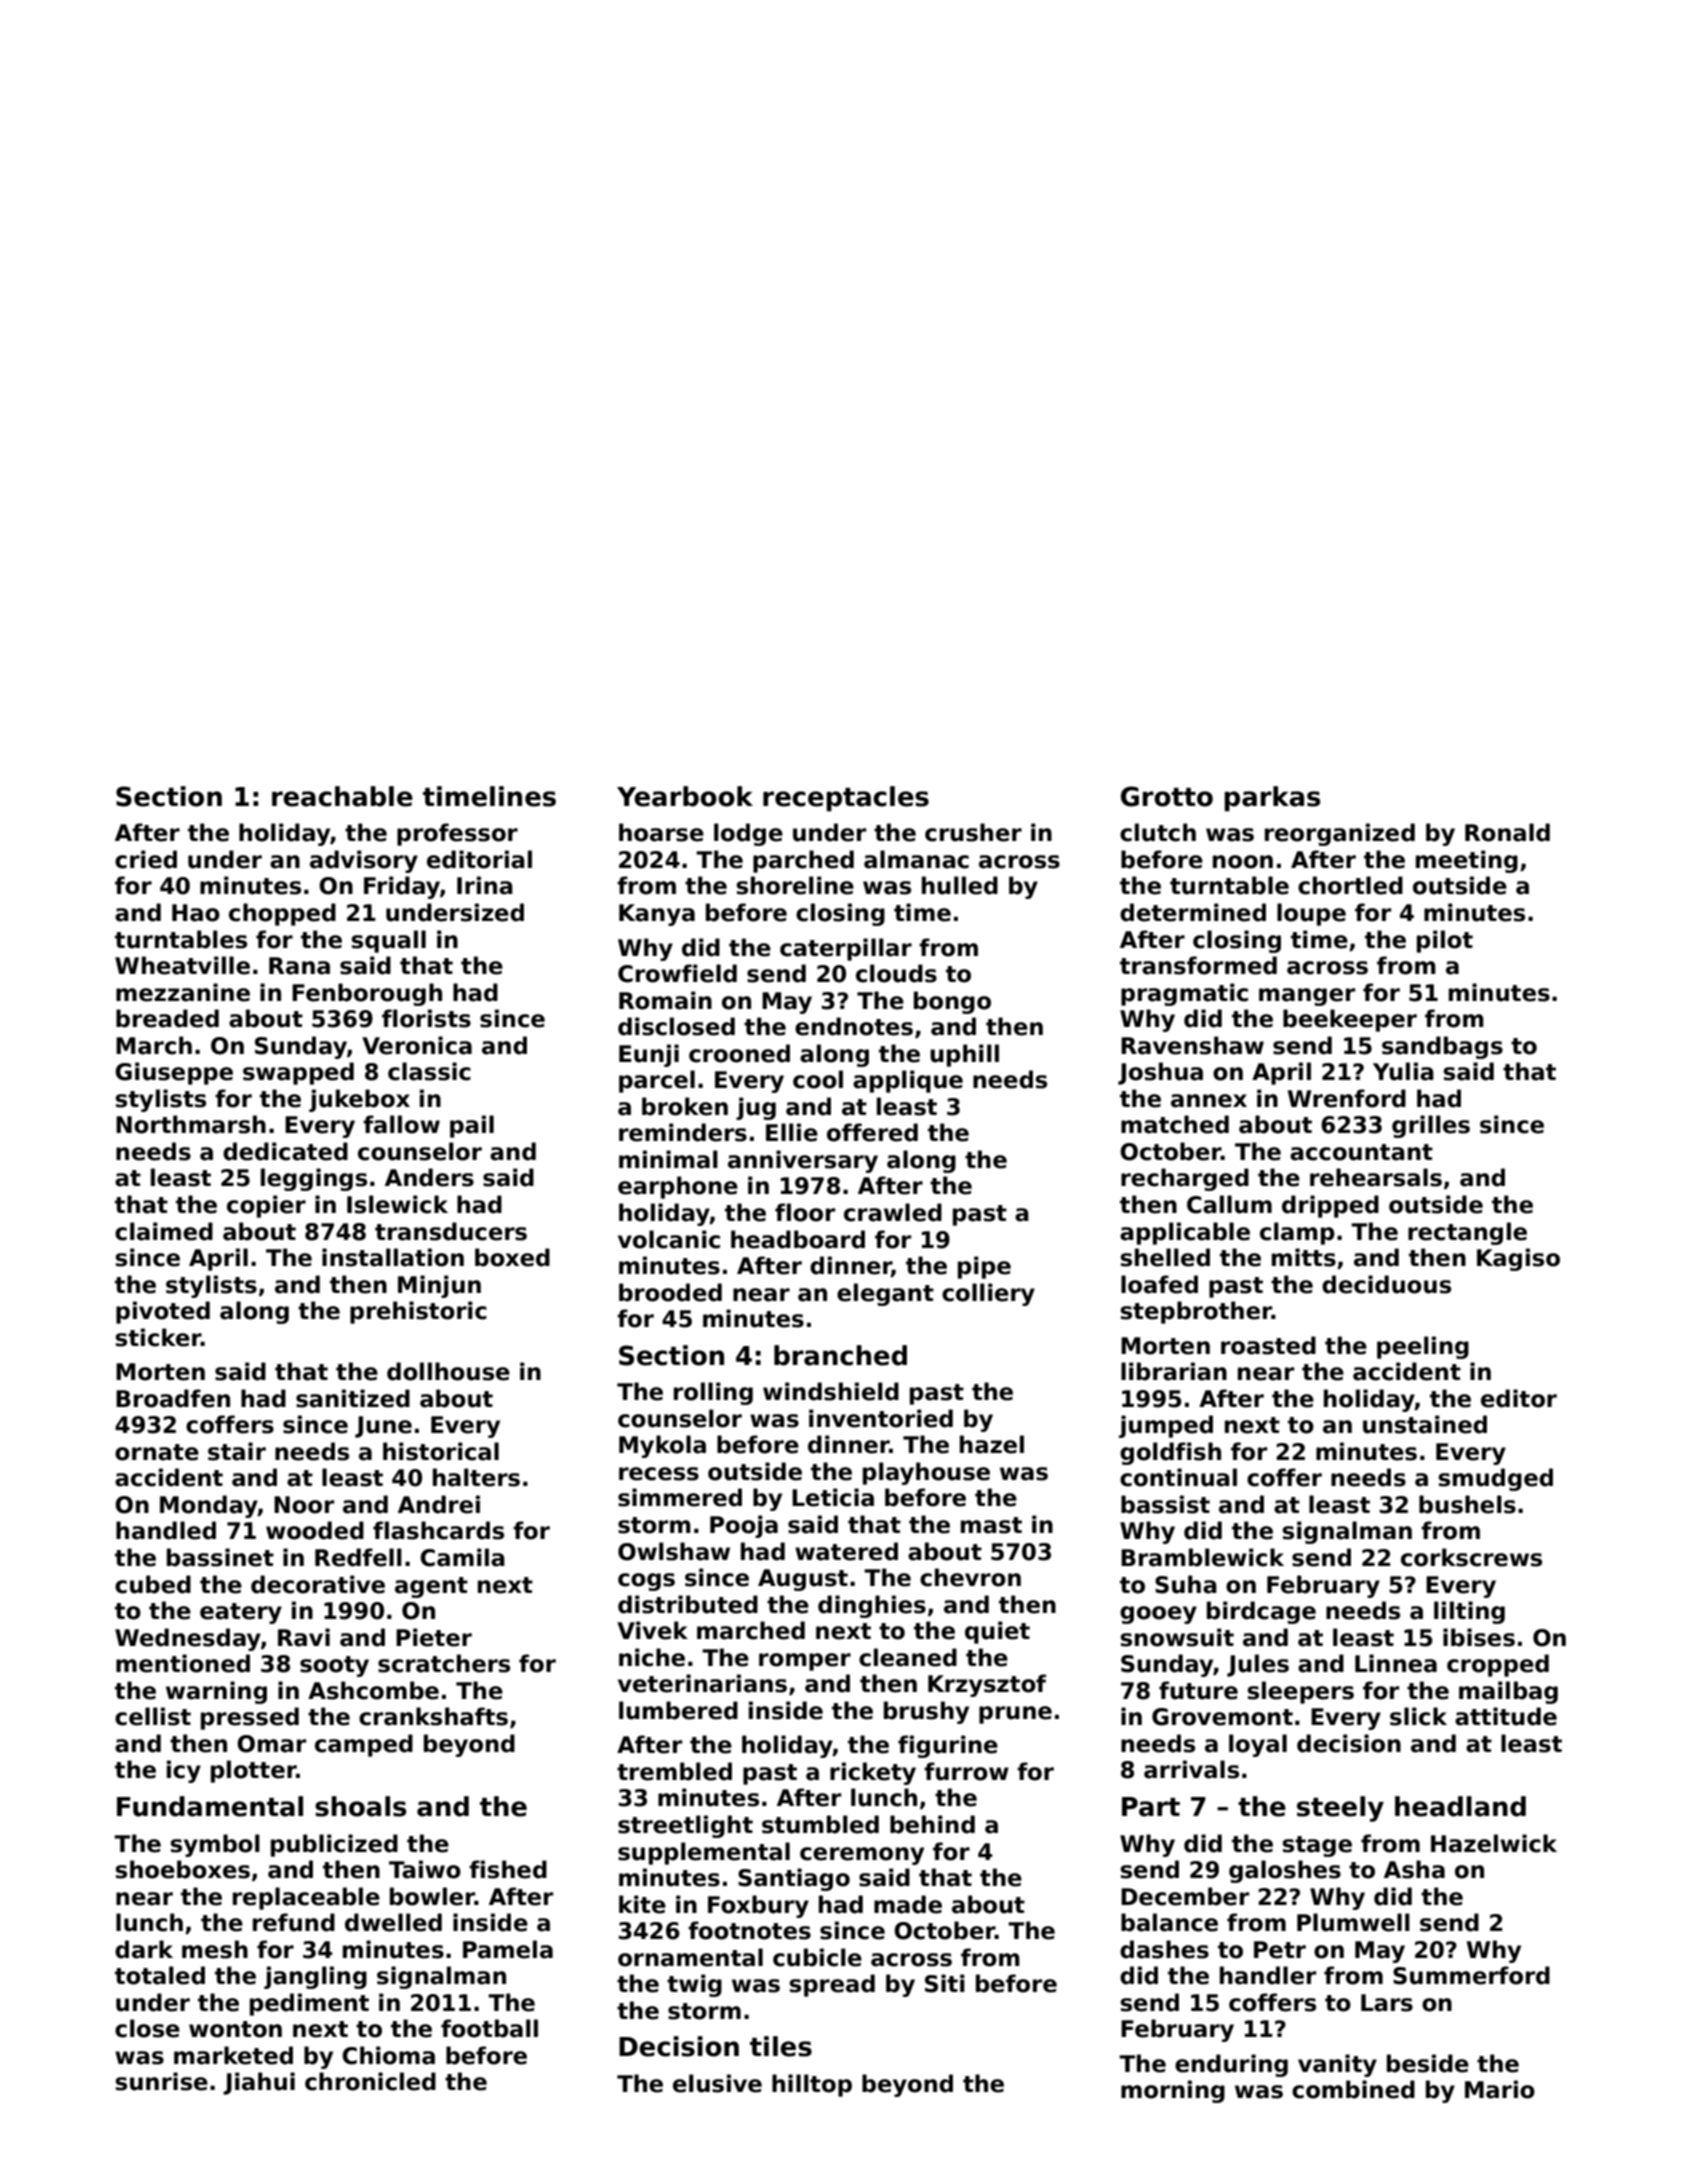 The image size is (1683, 2178). Describe the element at coordinates (1507, 832) in the image. I see `Ronald` at that location.
